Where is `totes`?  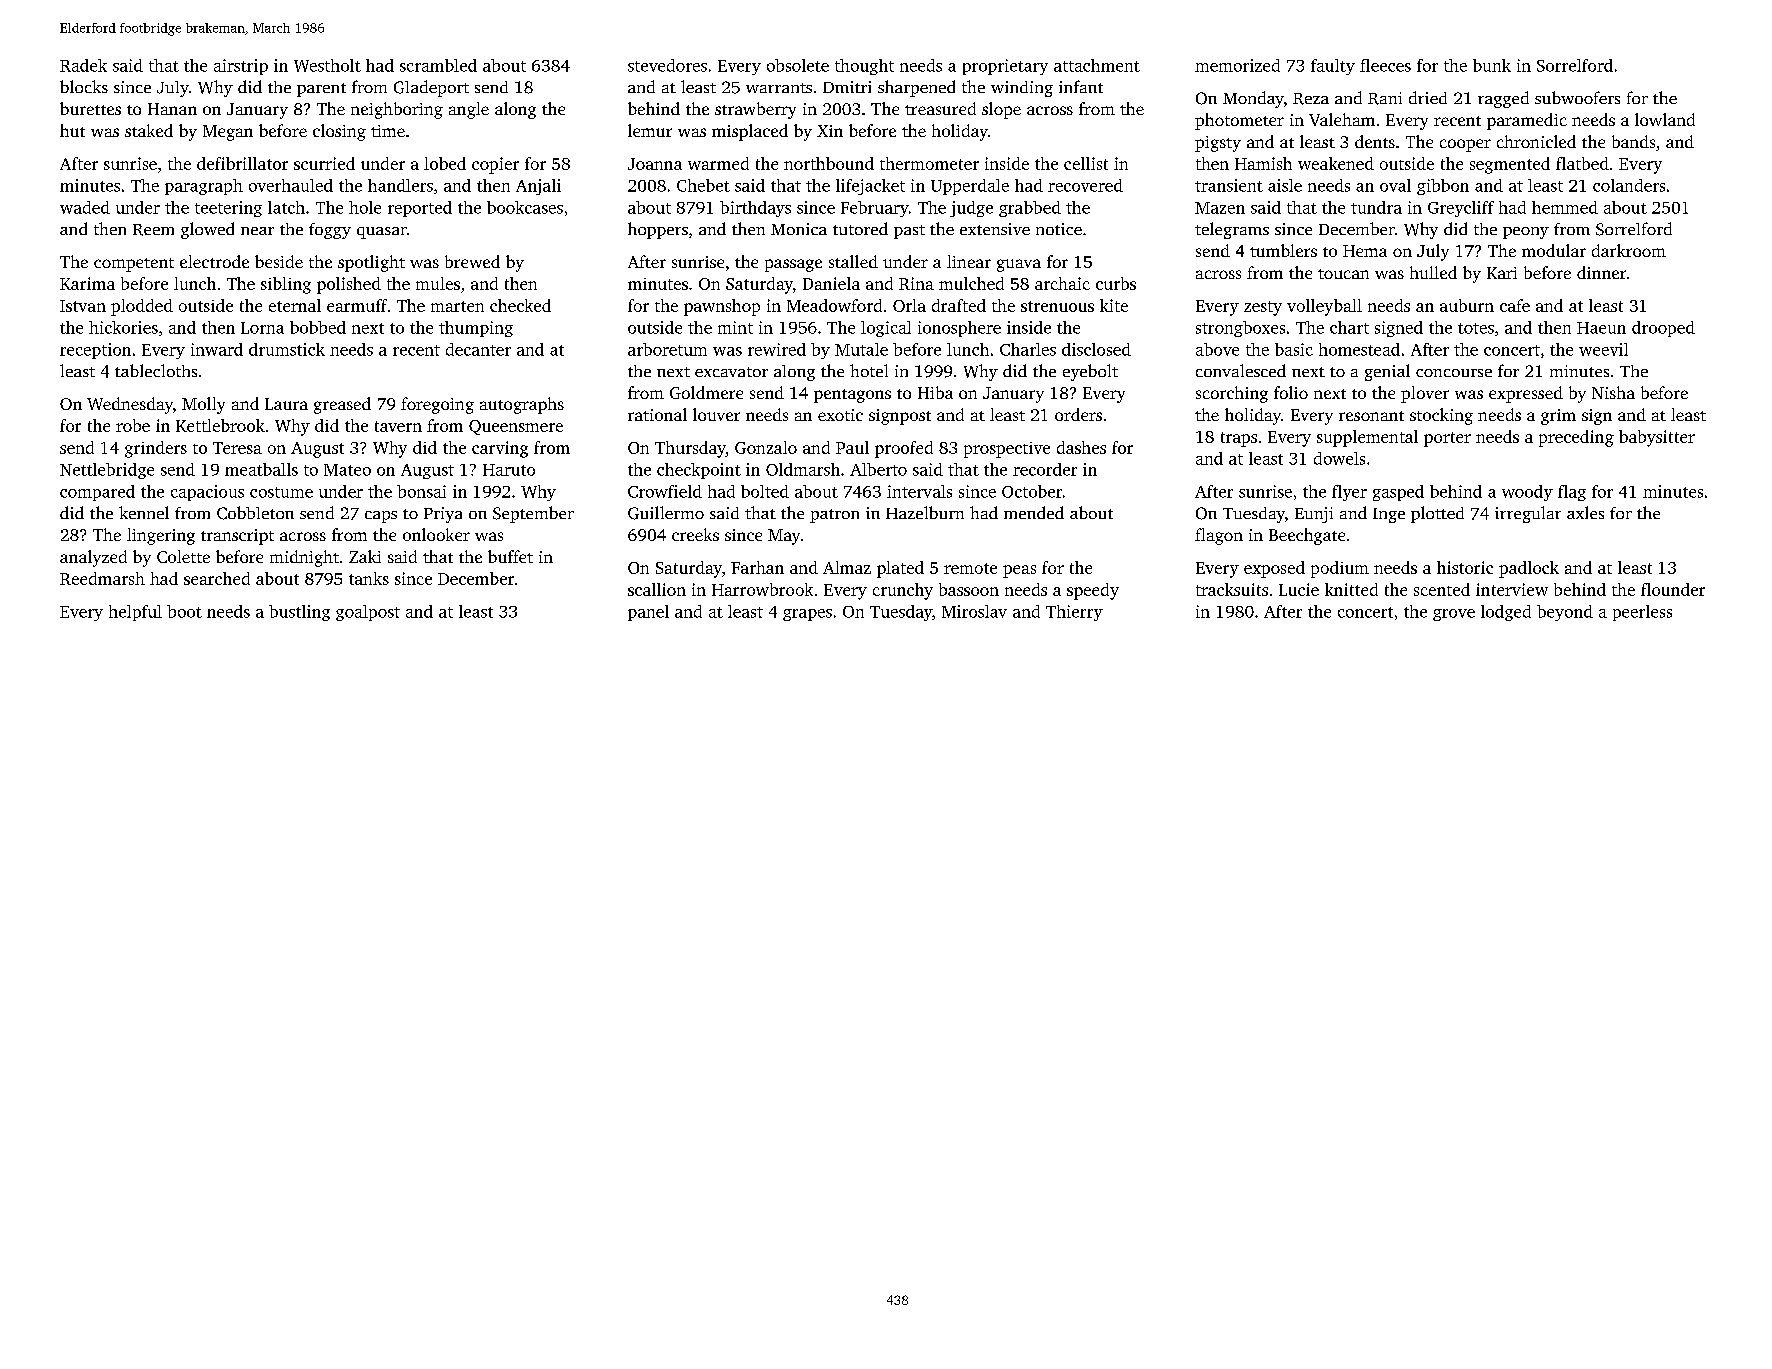 totes is located at coordinates (1476, 328).
